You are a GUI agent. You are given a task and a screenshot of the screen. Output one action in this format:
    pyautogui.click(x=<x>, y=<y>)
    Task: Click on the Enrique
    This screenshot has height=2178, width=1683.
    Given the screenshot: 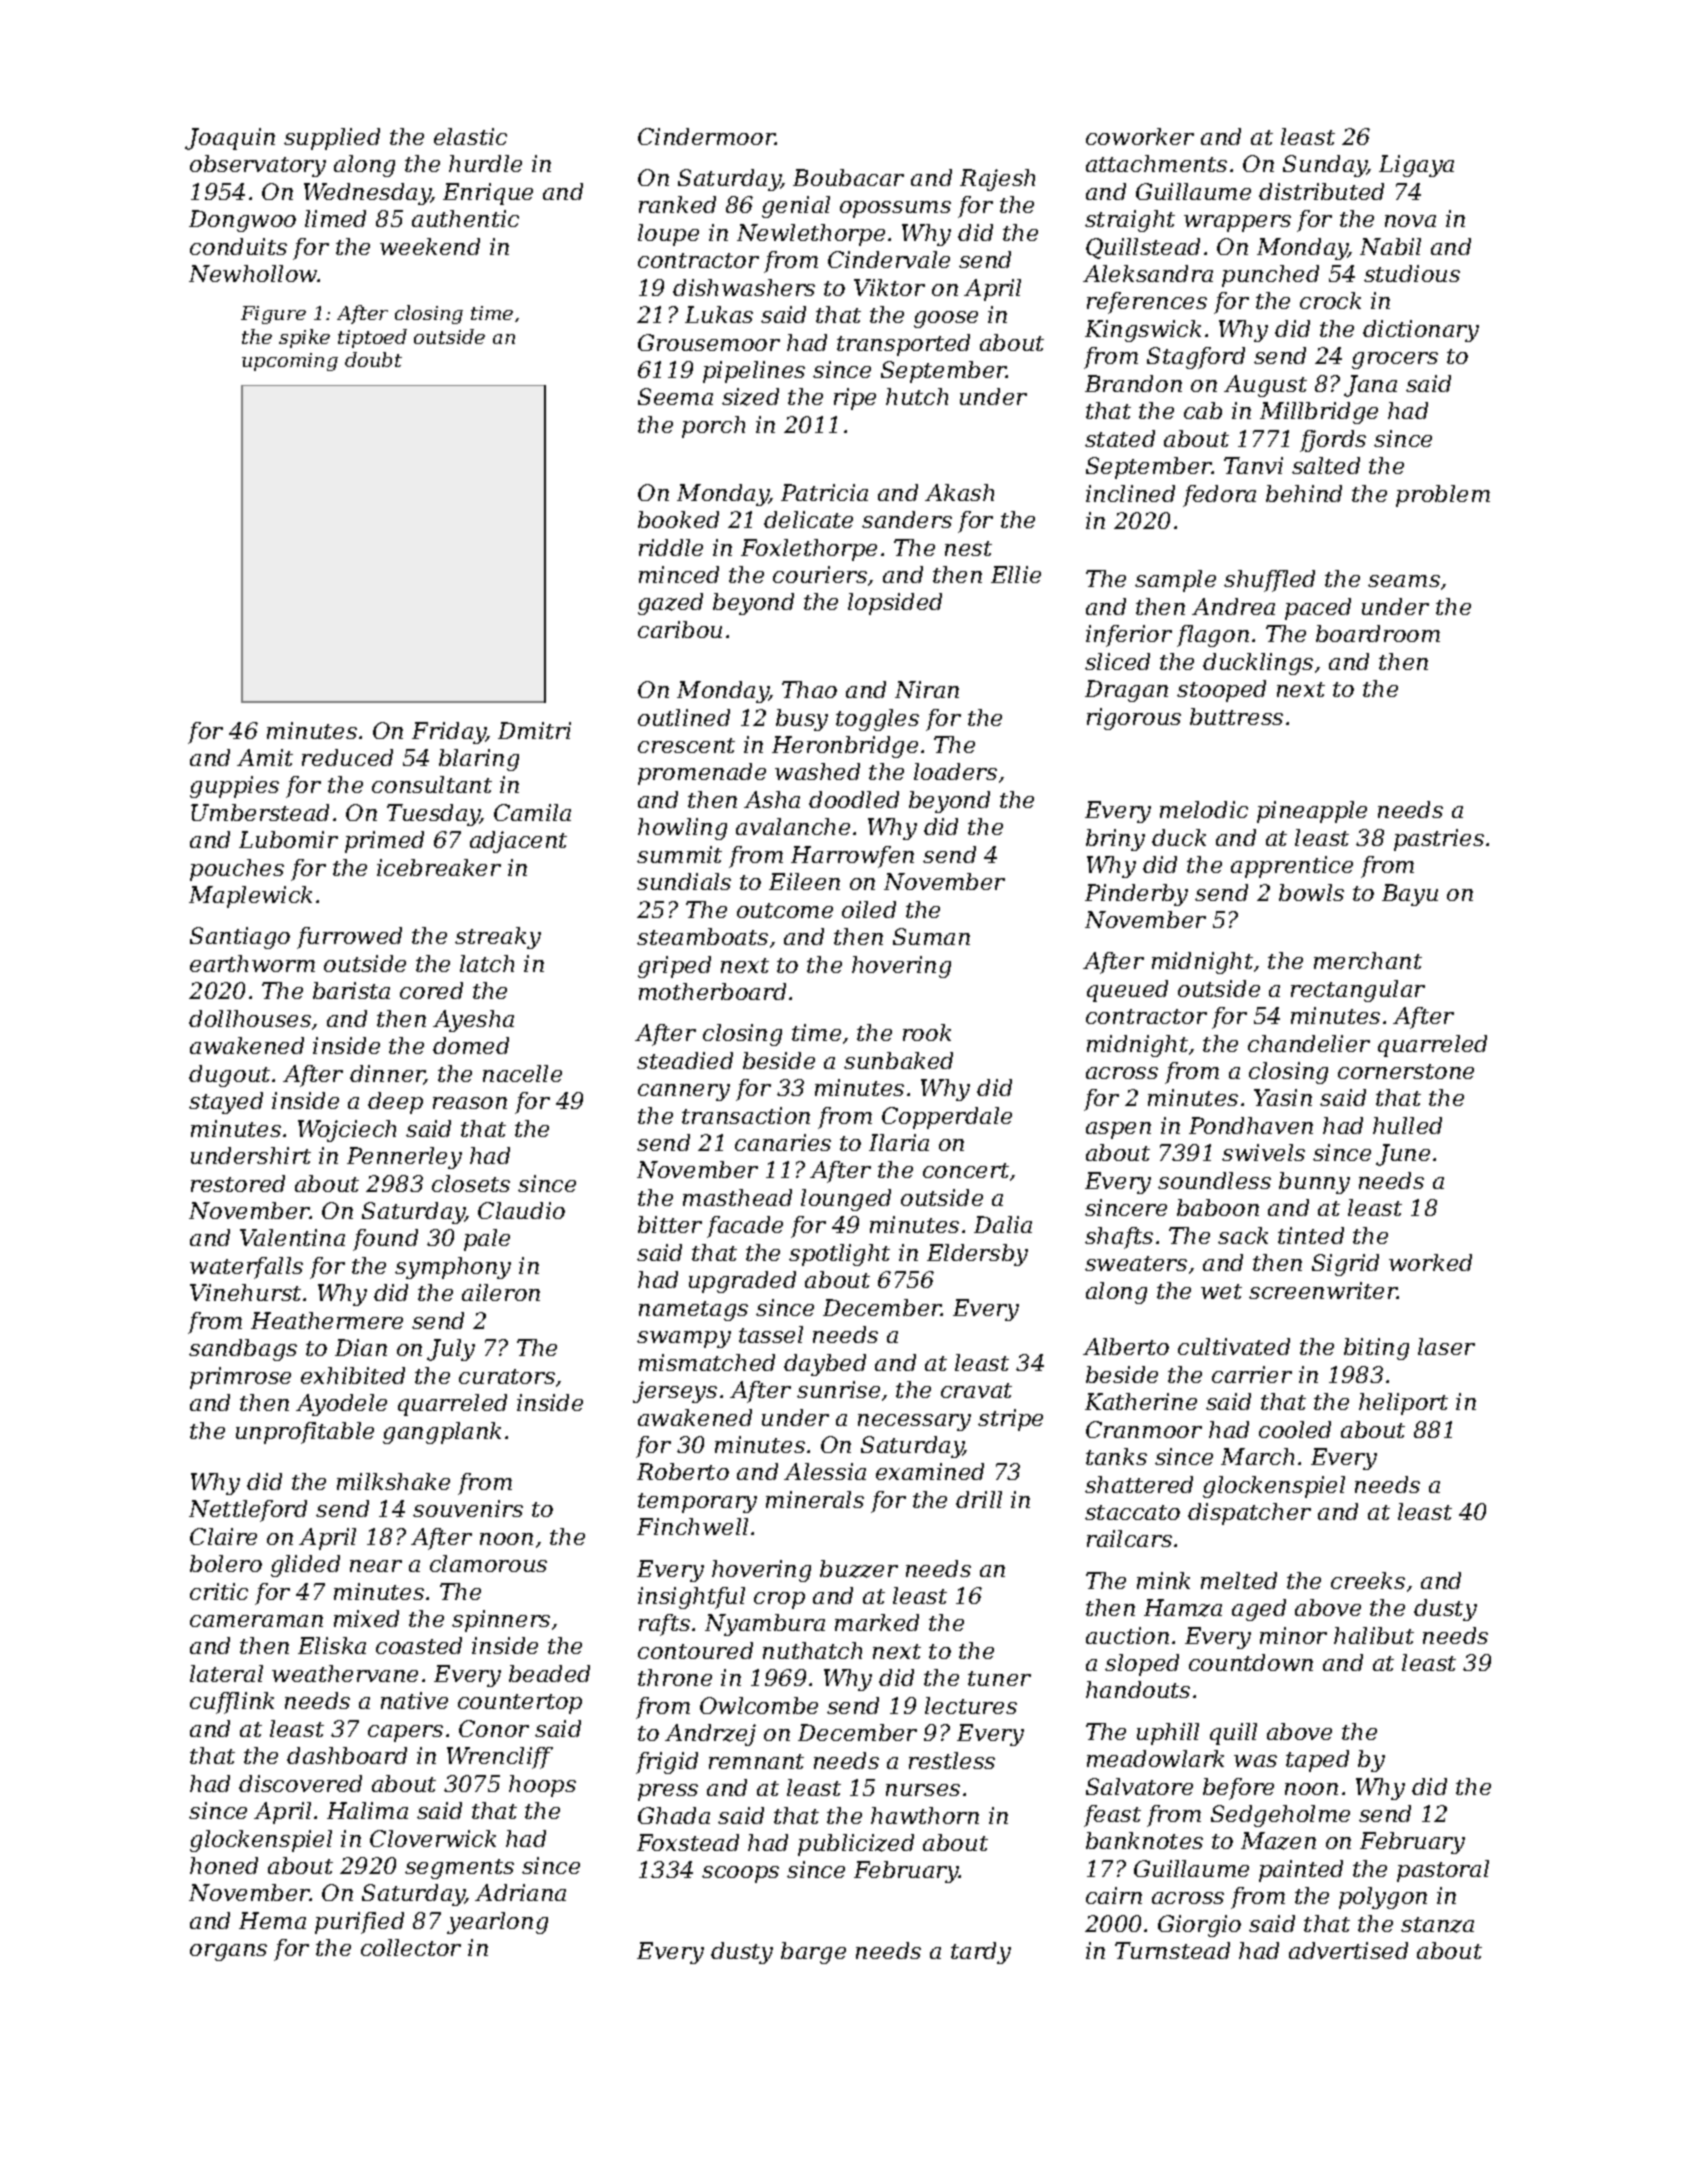 What is the action you would take?
    pyautogui.click(x=488, y=194)
